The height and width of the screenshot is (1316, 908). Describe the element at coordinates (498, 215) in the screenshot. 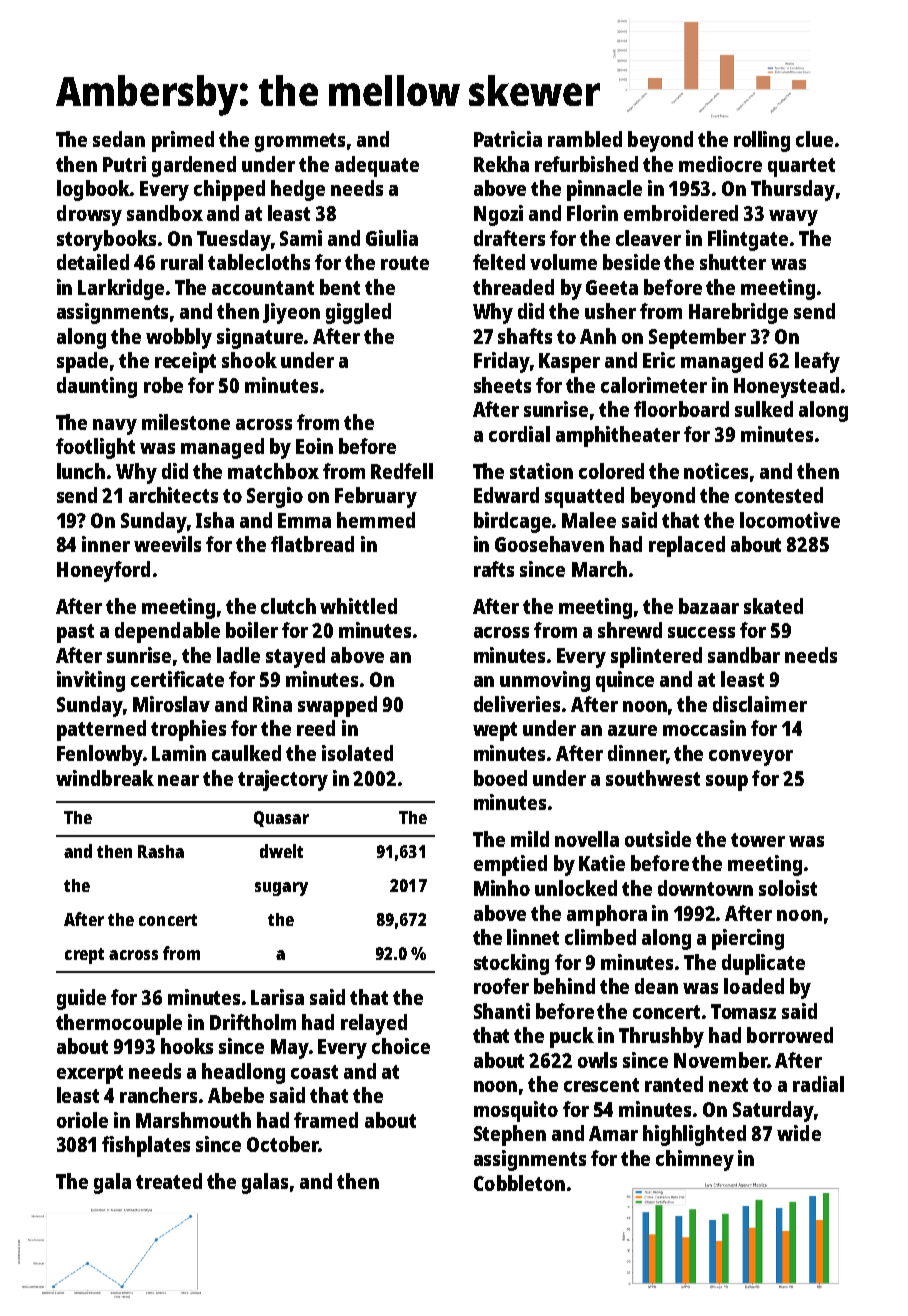

I see `Ngozi` at that location.
